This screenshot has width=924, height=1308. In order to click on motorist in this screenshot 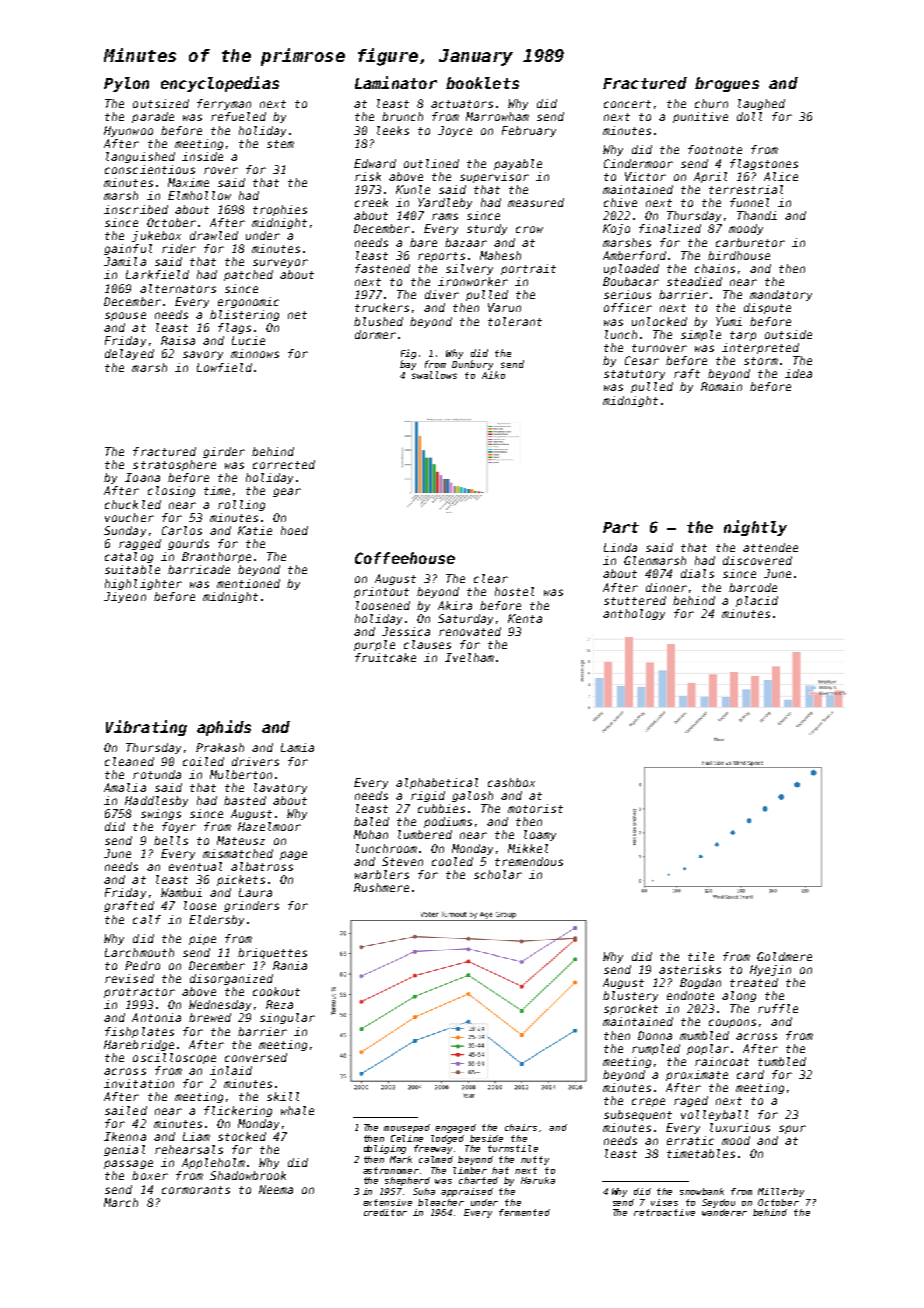, I will do `click(535, 808)`.
